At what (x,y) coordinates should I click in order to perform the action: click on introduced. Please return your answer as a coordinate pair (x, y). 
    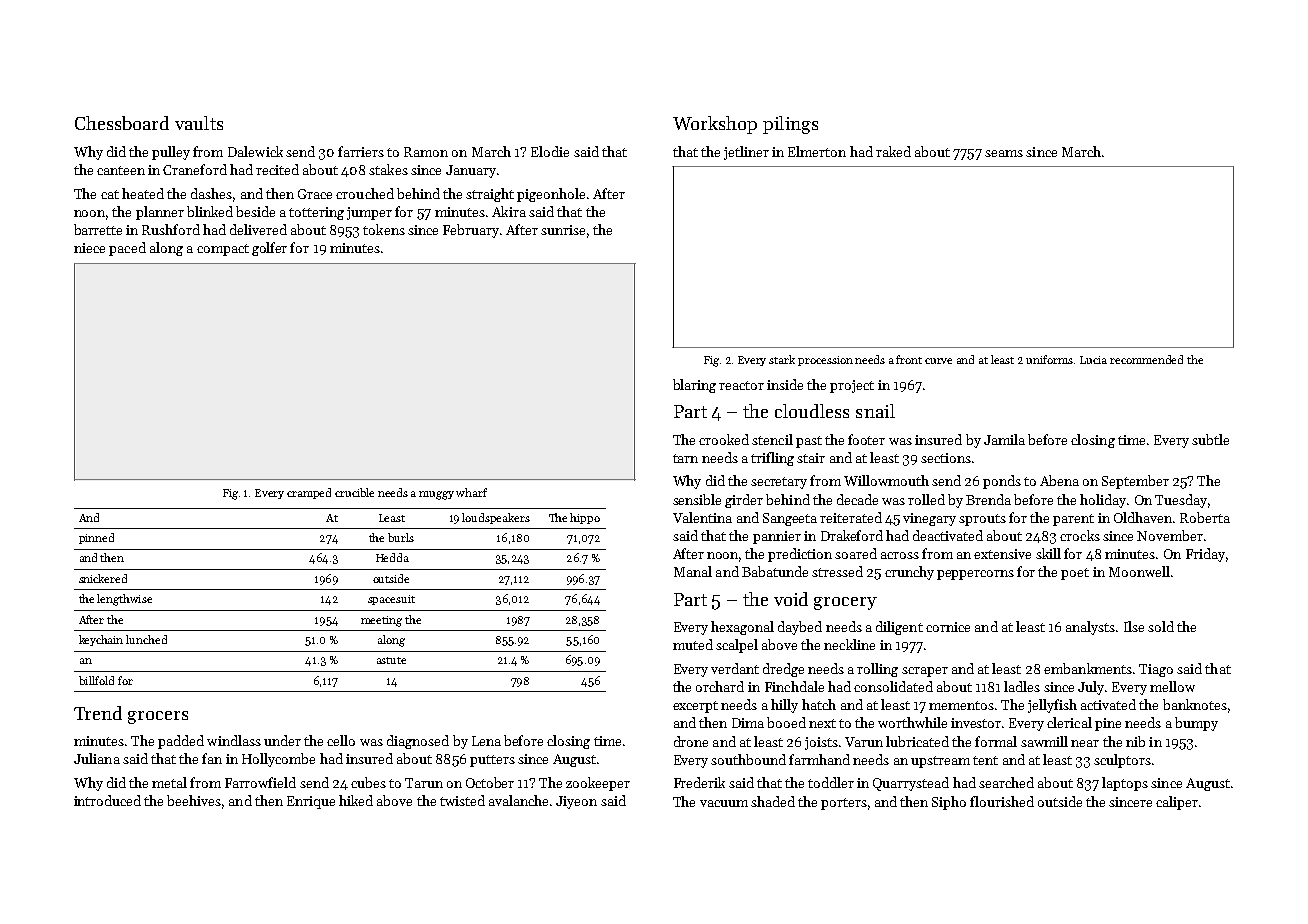
    Looking at the image, I should click on (107, 800).
